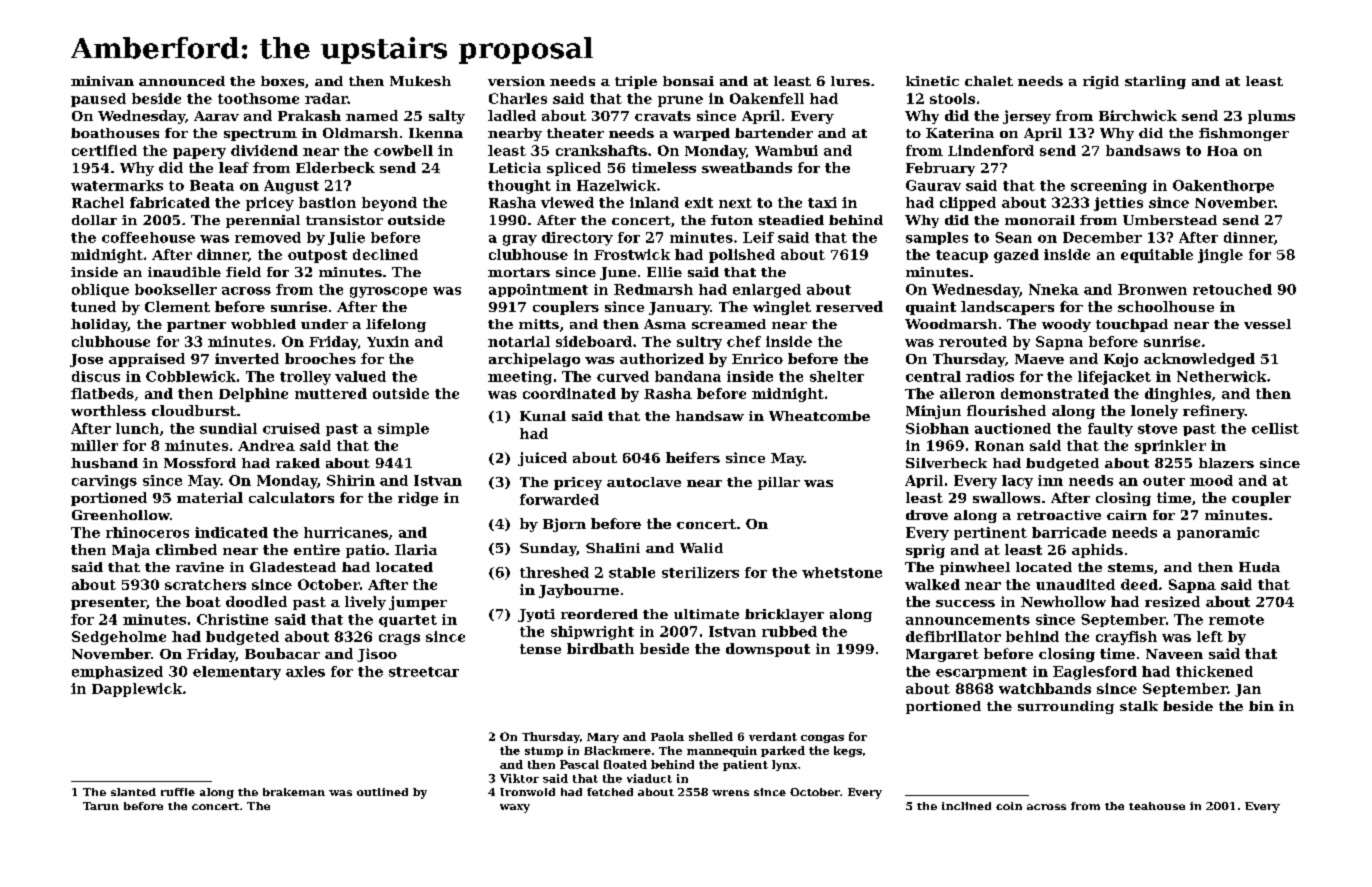 This document has height=887, width=1372. I want to click on refinery, so click(1214, 412).
